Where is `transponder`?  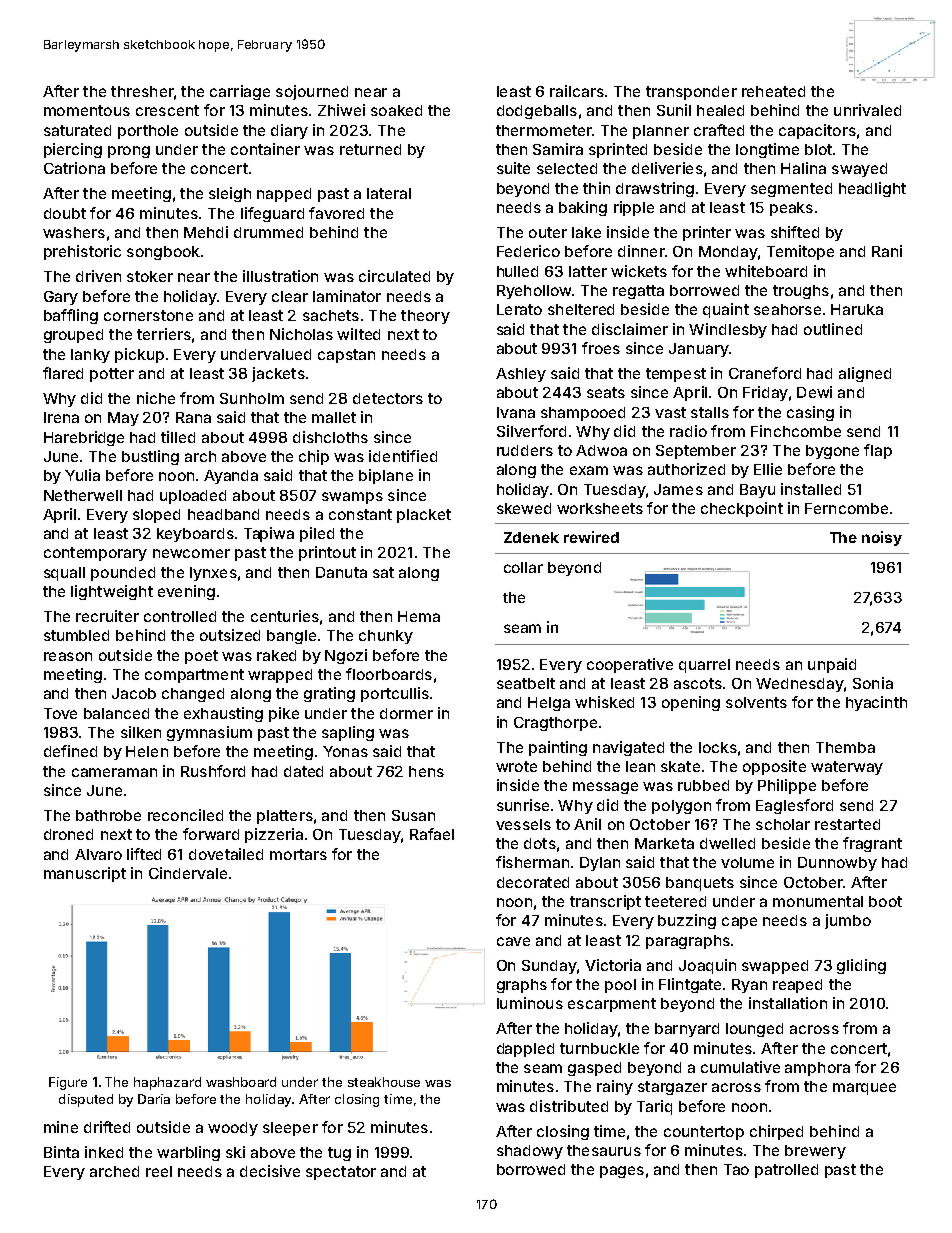
transponder is located at coordinates (691, 93).
